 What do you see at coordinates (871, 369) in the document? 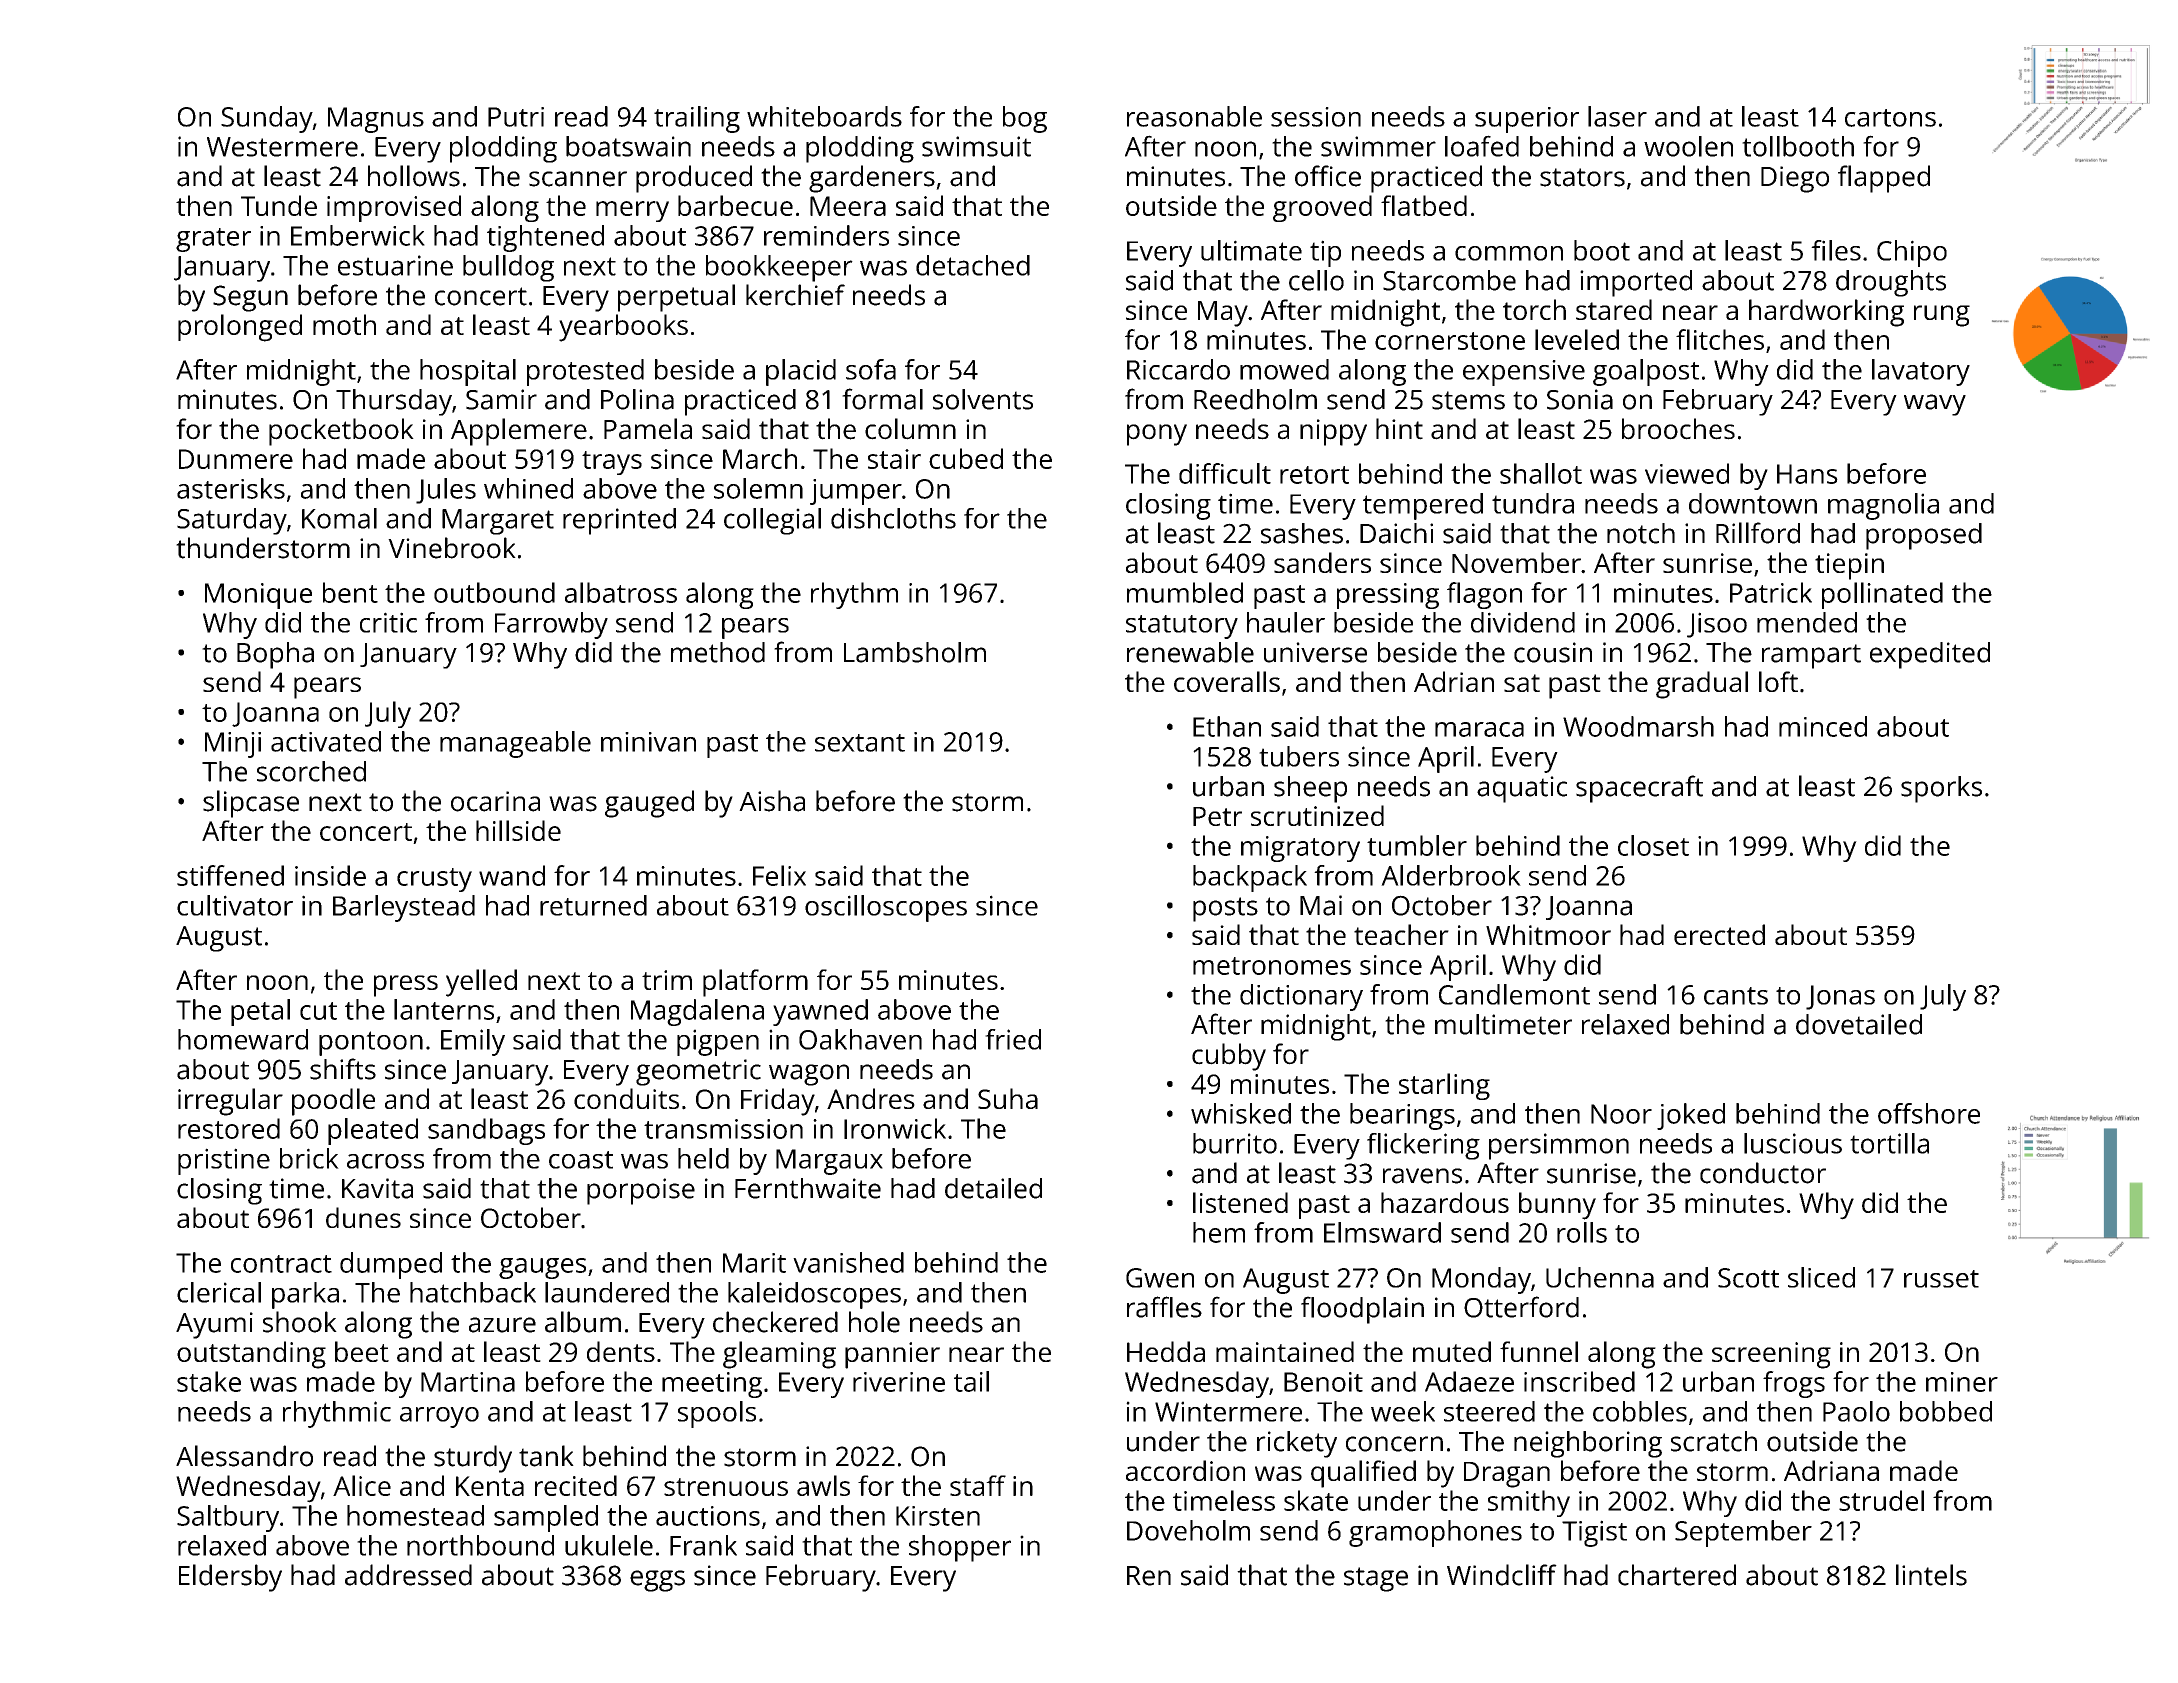
I see `sofa` at bounding box center [871, 369].
